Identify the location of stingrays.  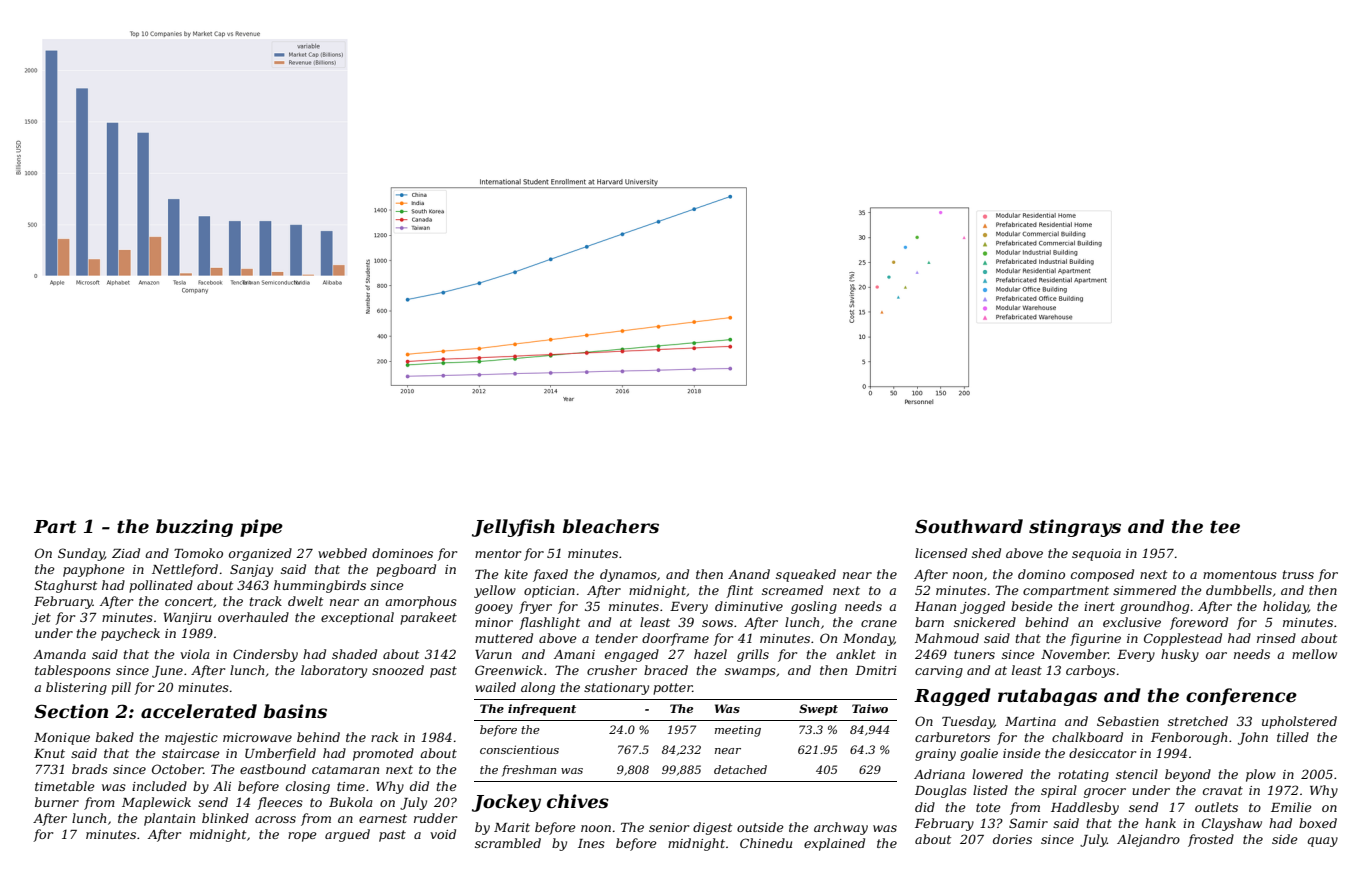
(1075, 528).
